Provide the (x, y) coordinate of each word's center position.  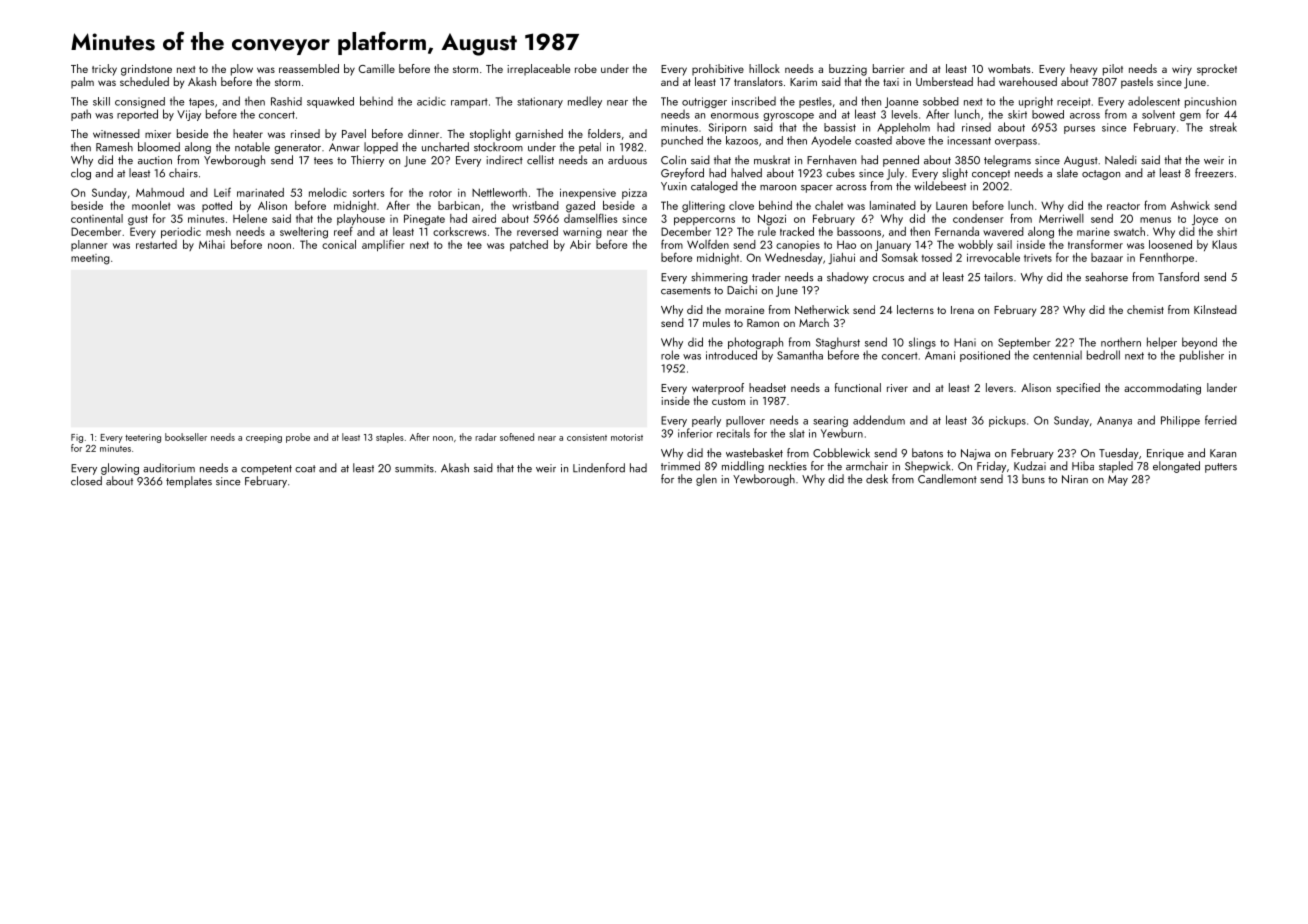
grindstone (146, 70)
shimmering (719, 278)
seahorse (1106, 277)
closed (86, 481)
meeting (90, 259)
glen (706, 480)
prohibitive (718, 70)
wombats (1009, 68)
